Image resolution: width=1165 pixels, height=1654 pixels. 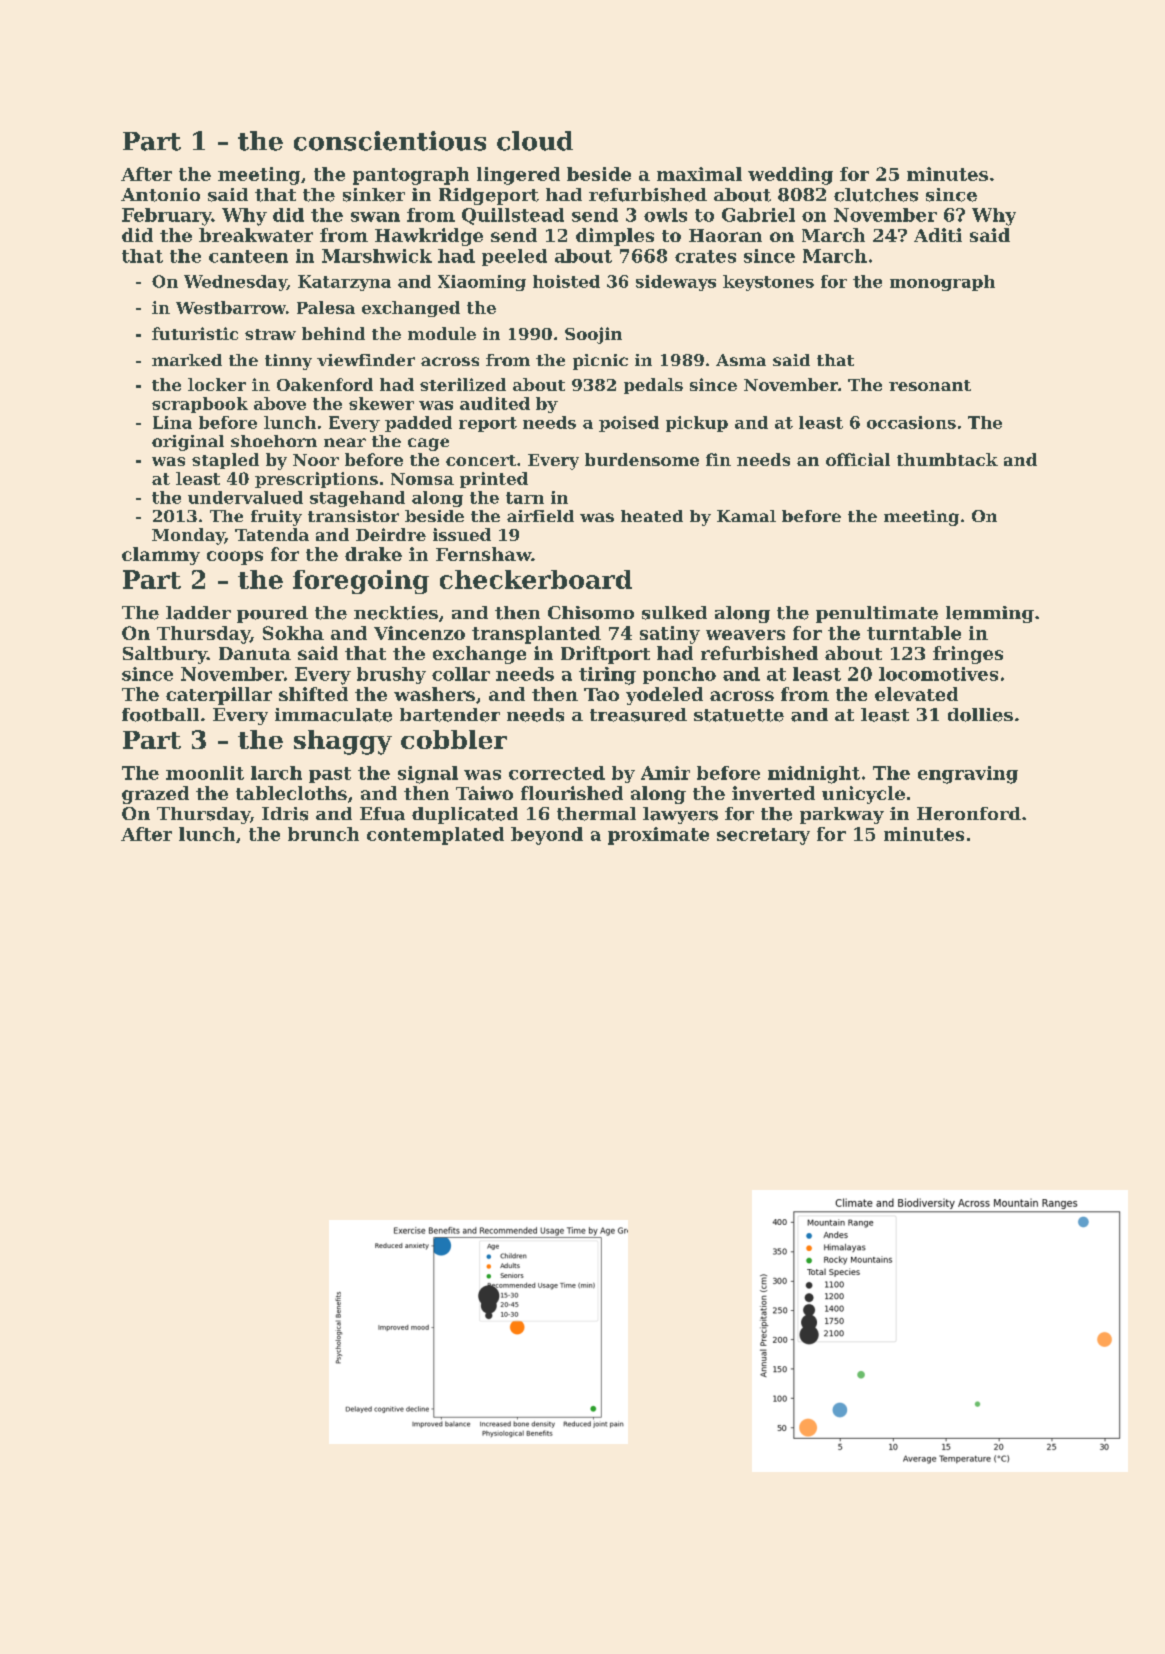 I want to click on conscientious, so click(x=390, y=141).
